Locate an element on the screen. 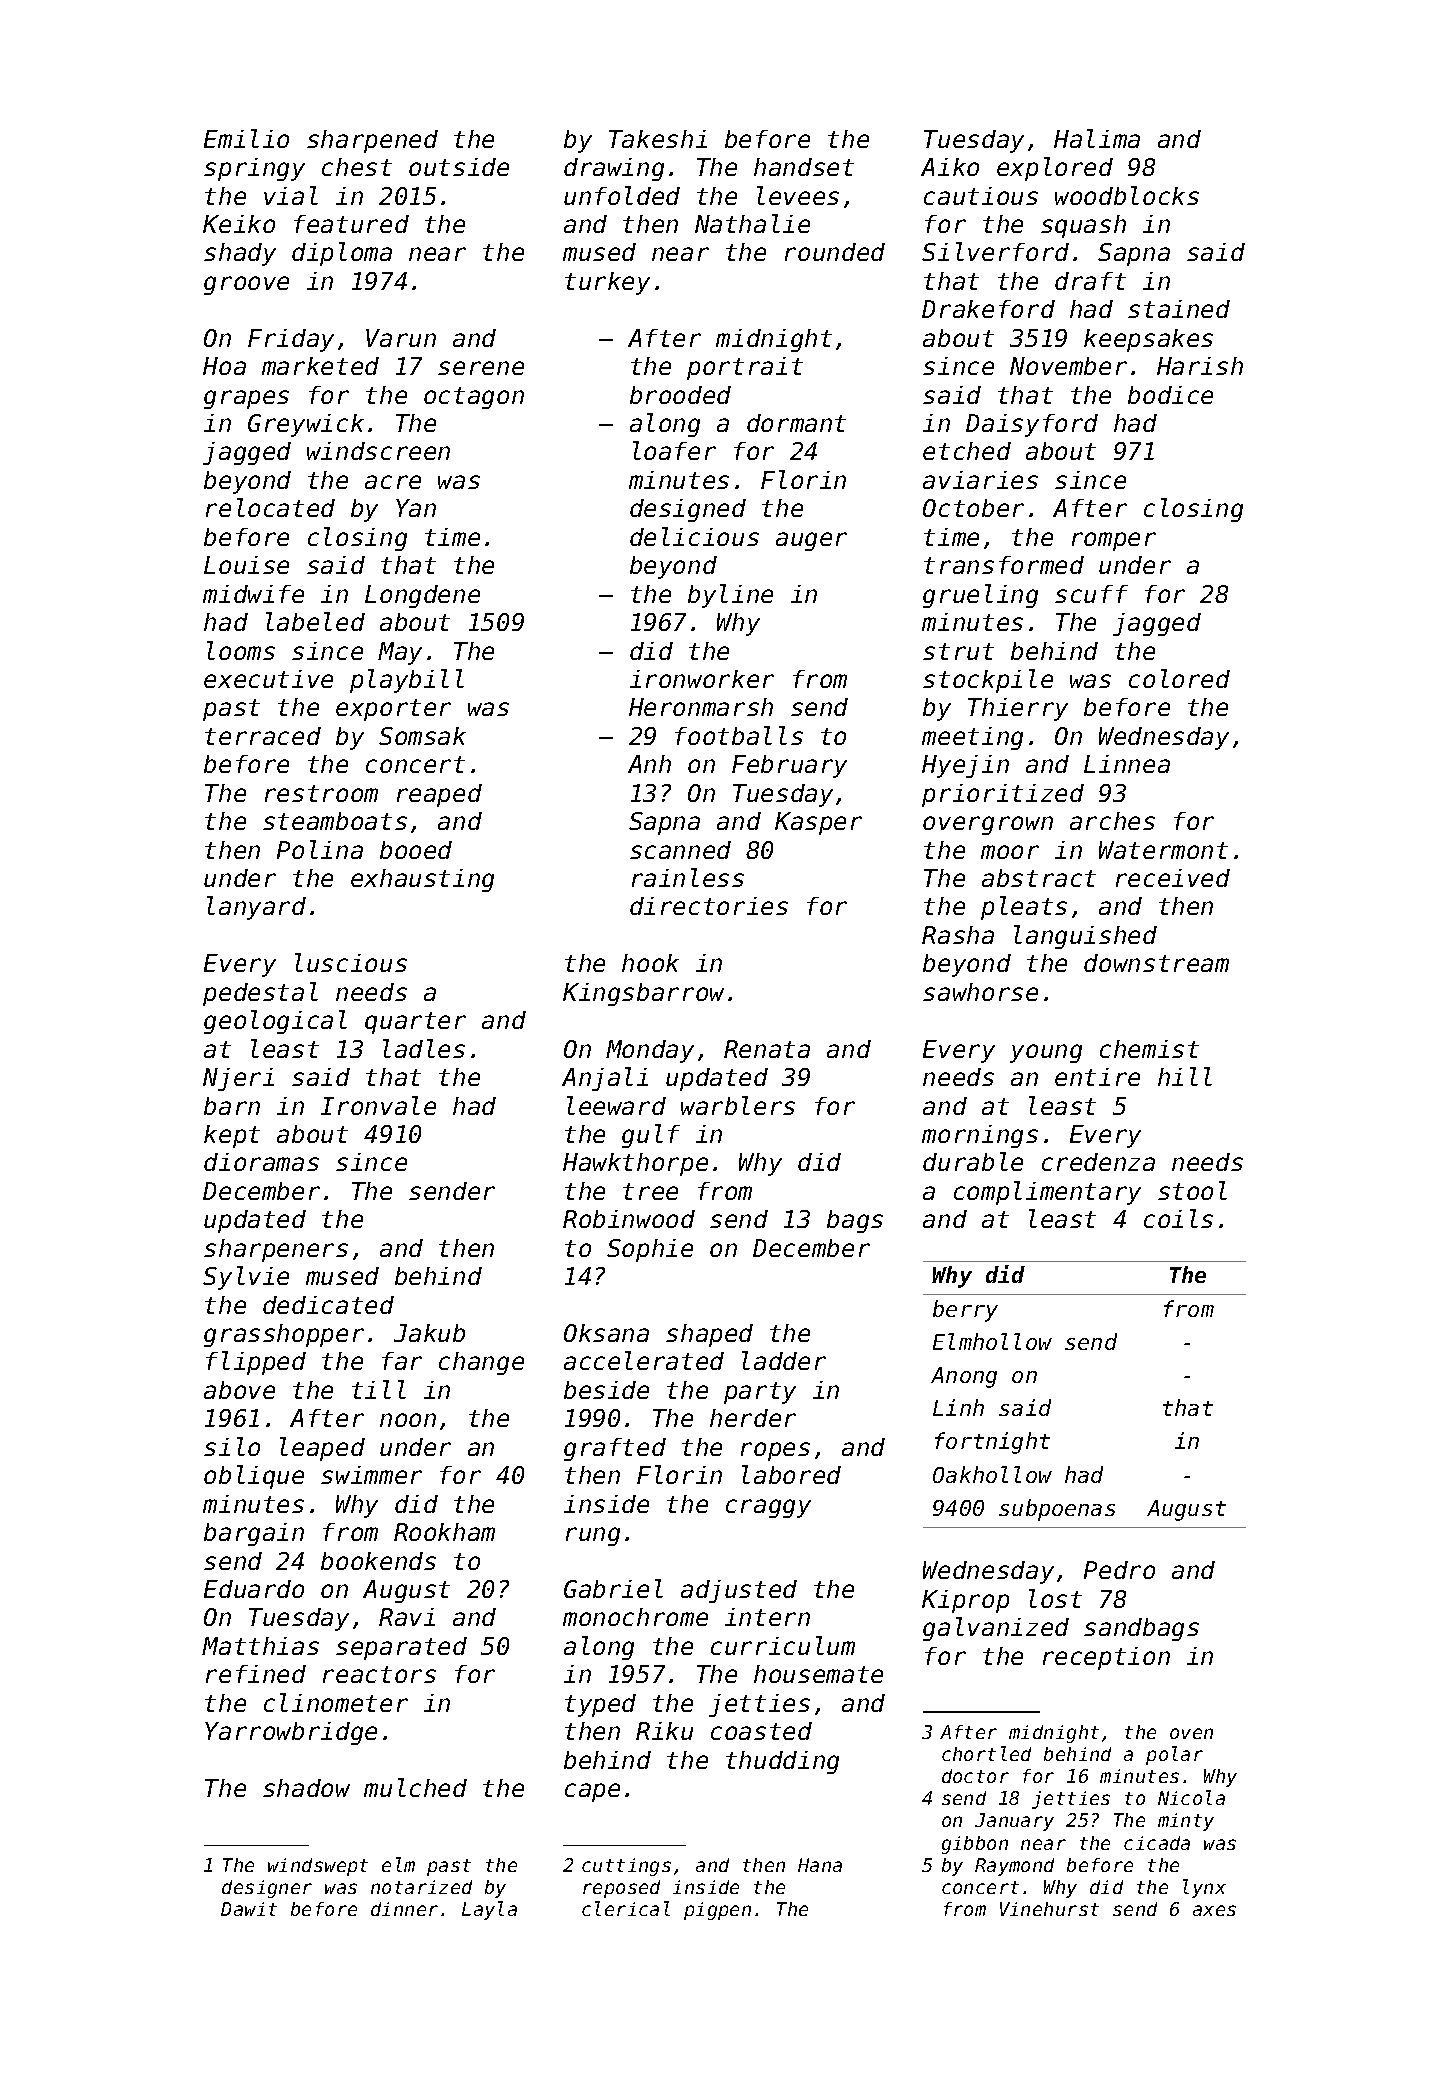 This screenshot has height=2100, width=1450. sharpened is located at coordinates (372, 141).
